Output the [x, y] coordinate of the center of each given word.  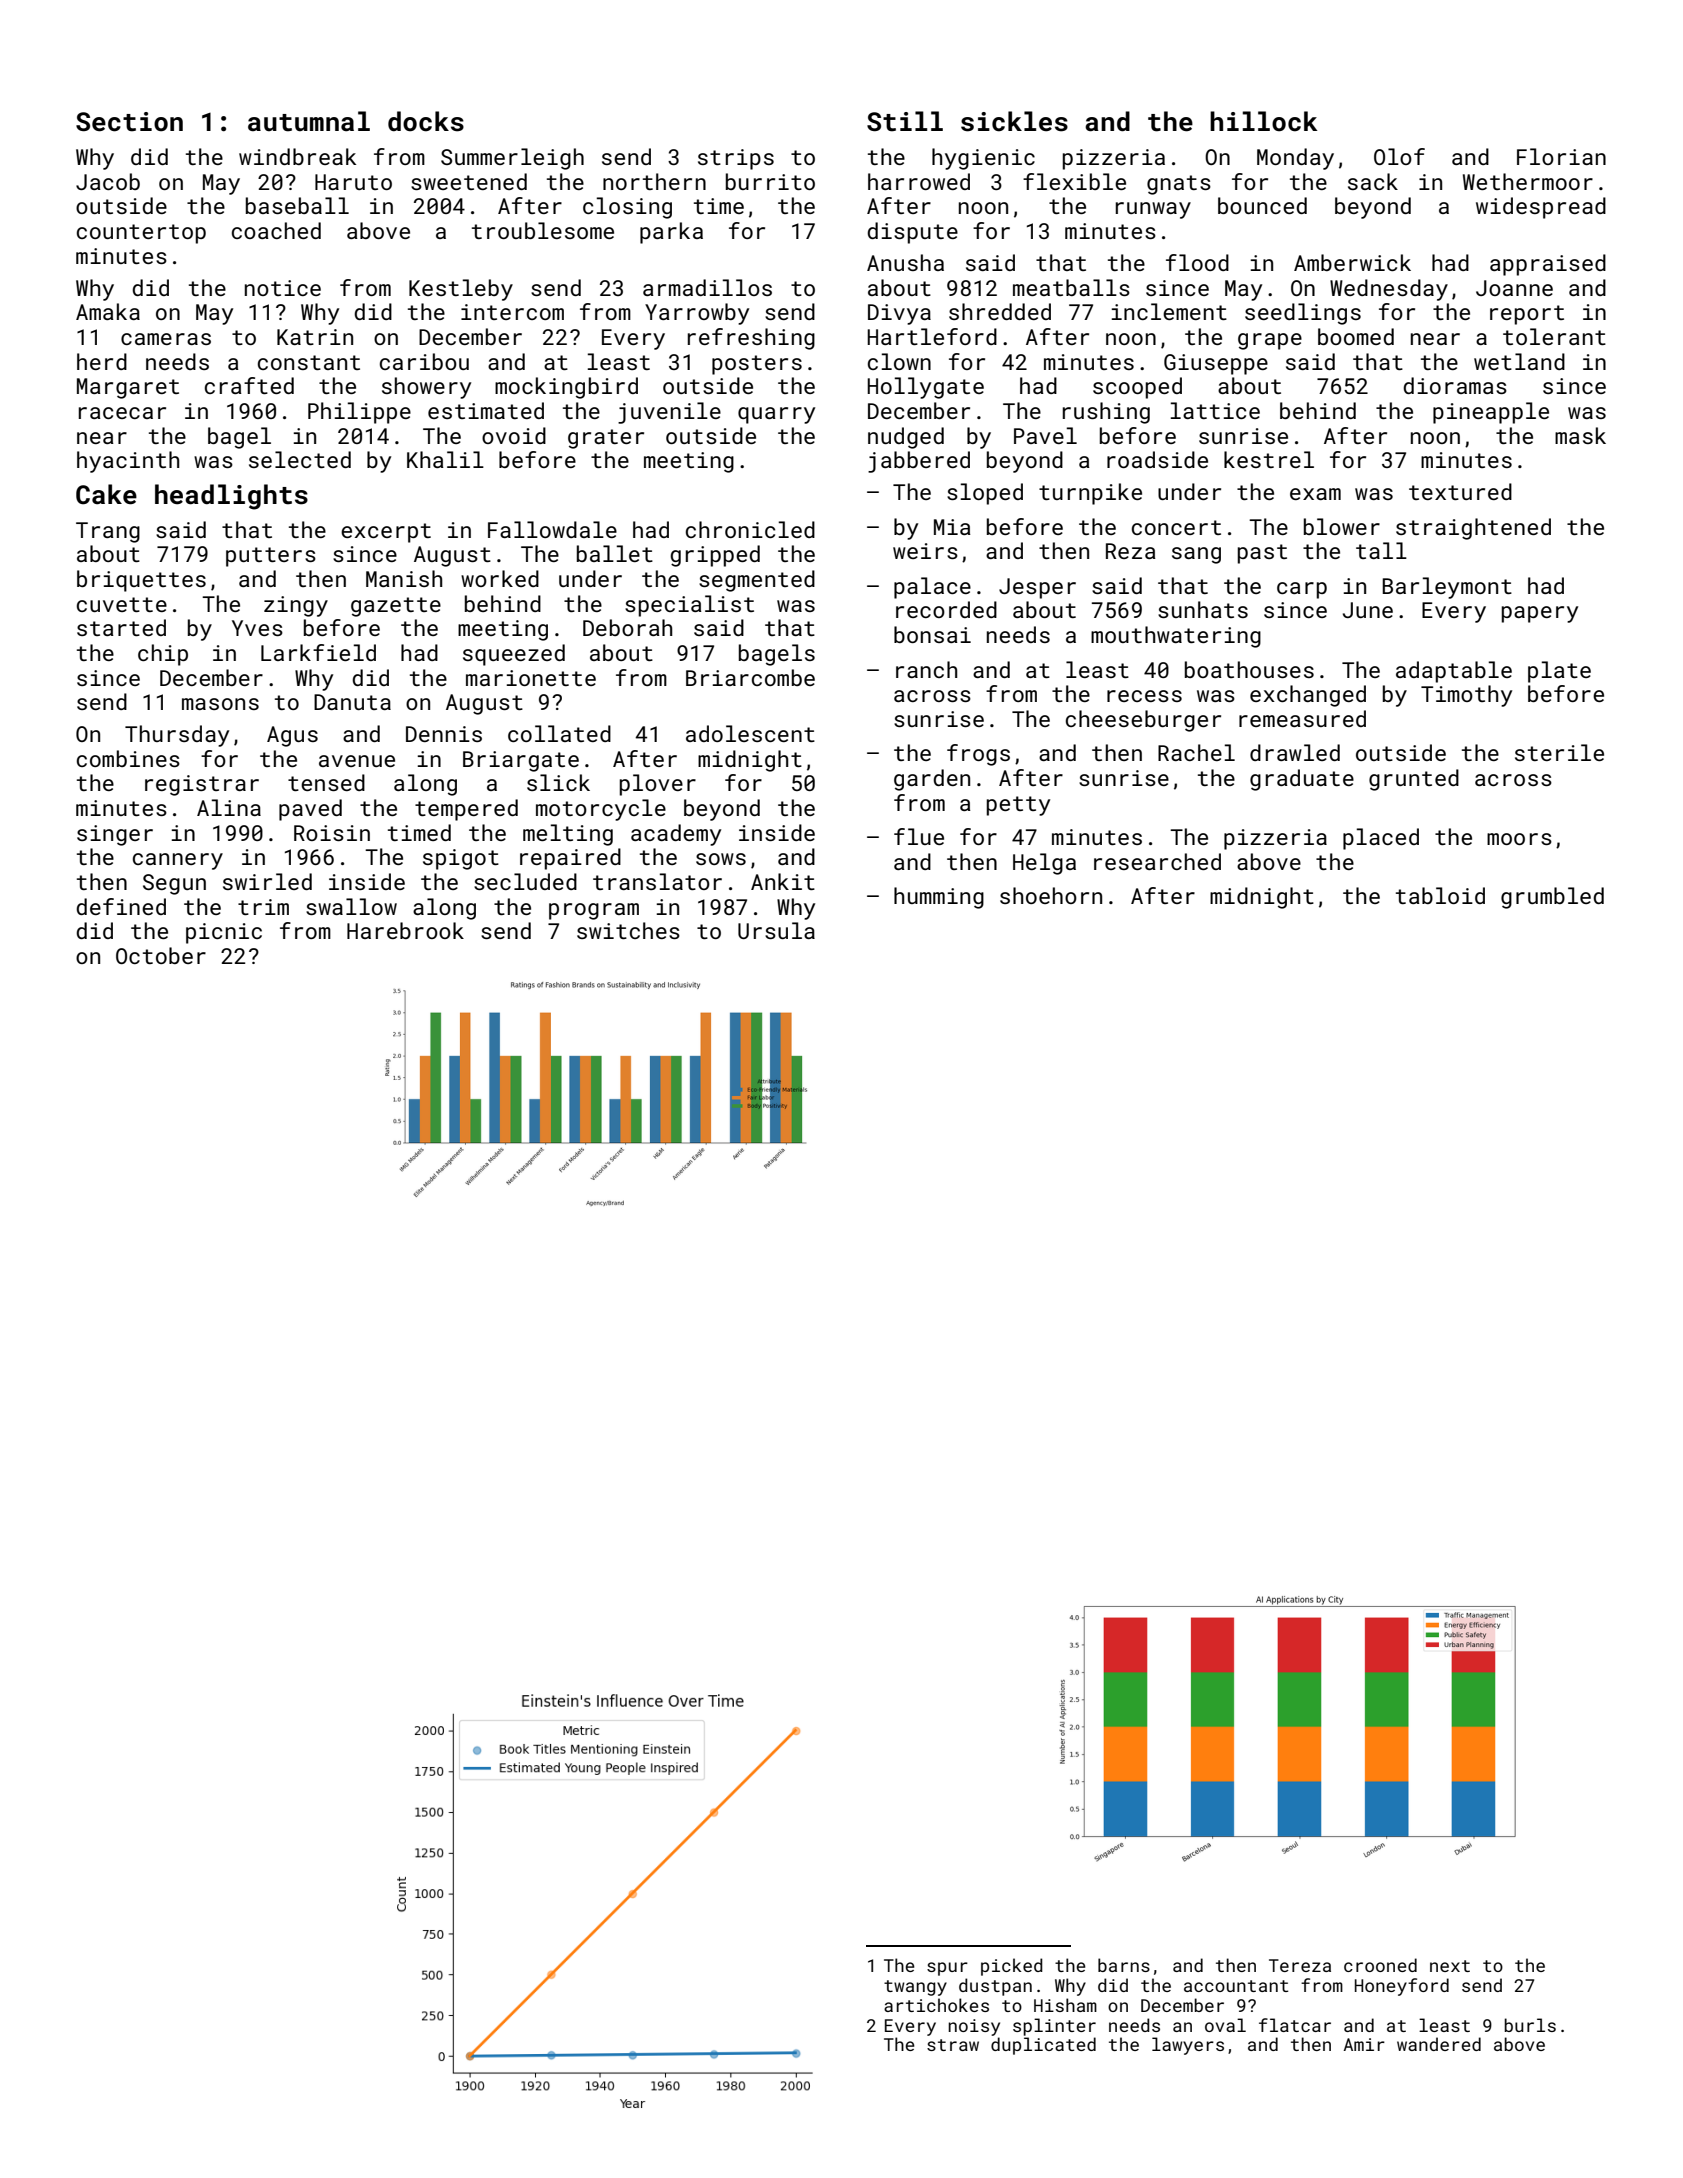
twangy [915, 1988]
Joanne [1514, 288]
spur [947, 1969]
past [1262, 554]
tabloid [1440, 895]
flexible [1074, 181]
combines [128, 758]
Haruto [353, 182]
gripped [715, 556]
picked [1012, 1967]
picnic [224, 933]
